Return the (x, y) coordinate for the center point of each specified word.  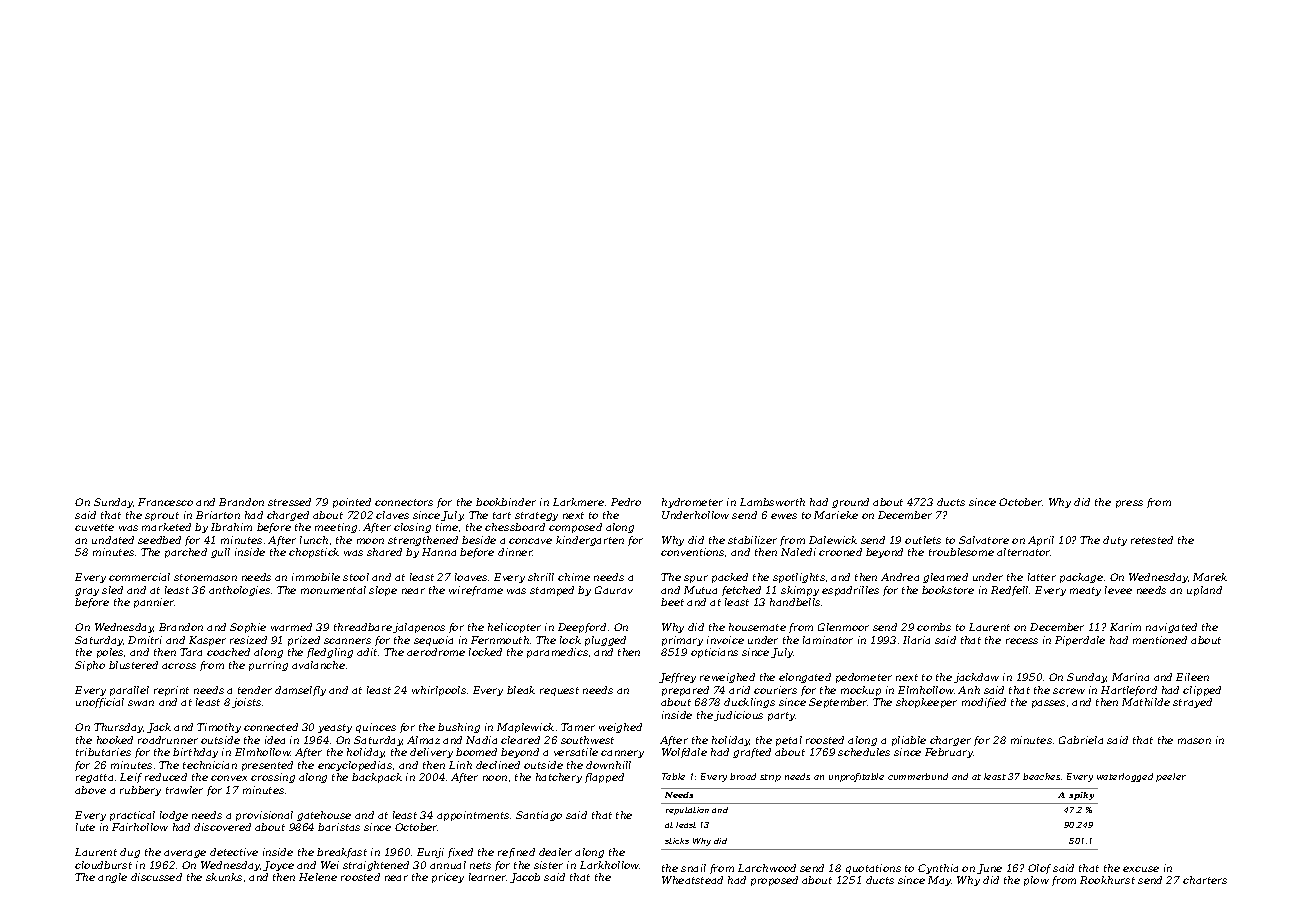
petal (789, 741)
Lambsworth (772, 502)
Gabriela (1081, 740)
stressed (289, 502)
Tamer (578, 727)
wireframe (476, 591)
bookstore (948, 590)
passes (1048, 704)
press (1129, 504)
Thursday (118, 728)
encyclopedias (355, 766)
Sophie (248, 628)
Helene (318, 877)
